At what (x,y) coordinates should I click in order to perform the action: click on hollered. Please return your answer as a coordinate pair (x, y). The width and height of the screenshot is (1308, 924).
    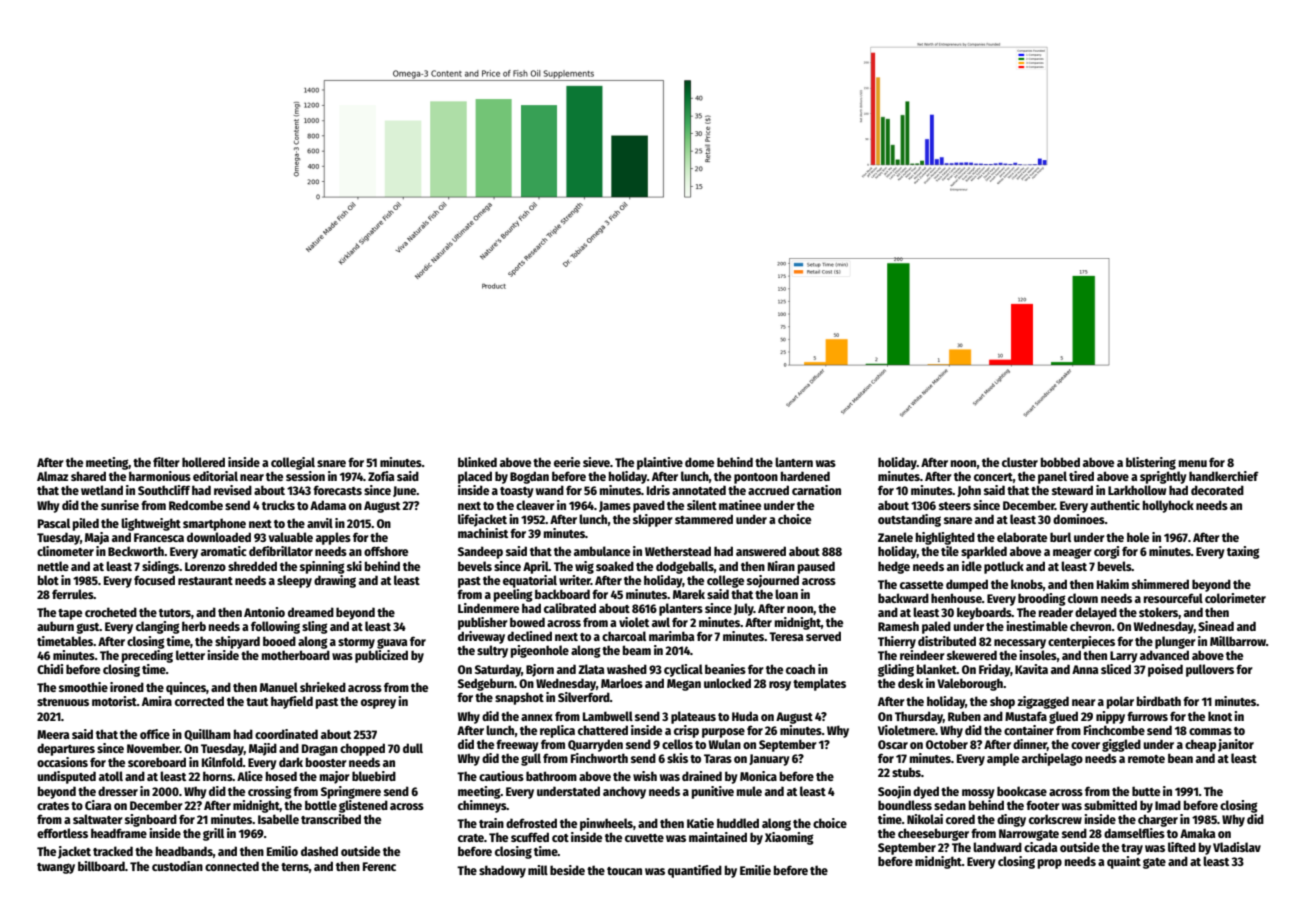
    Looking at the image, I should click on (203, 462).
